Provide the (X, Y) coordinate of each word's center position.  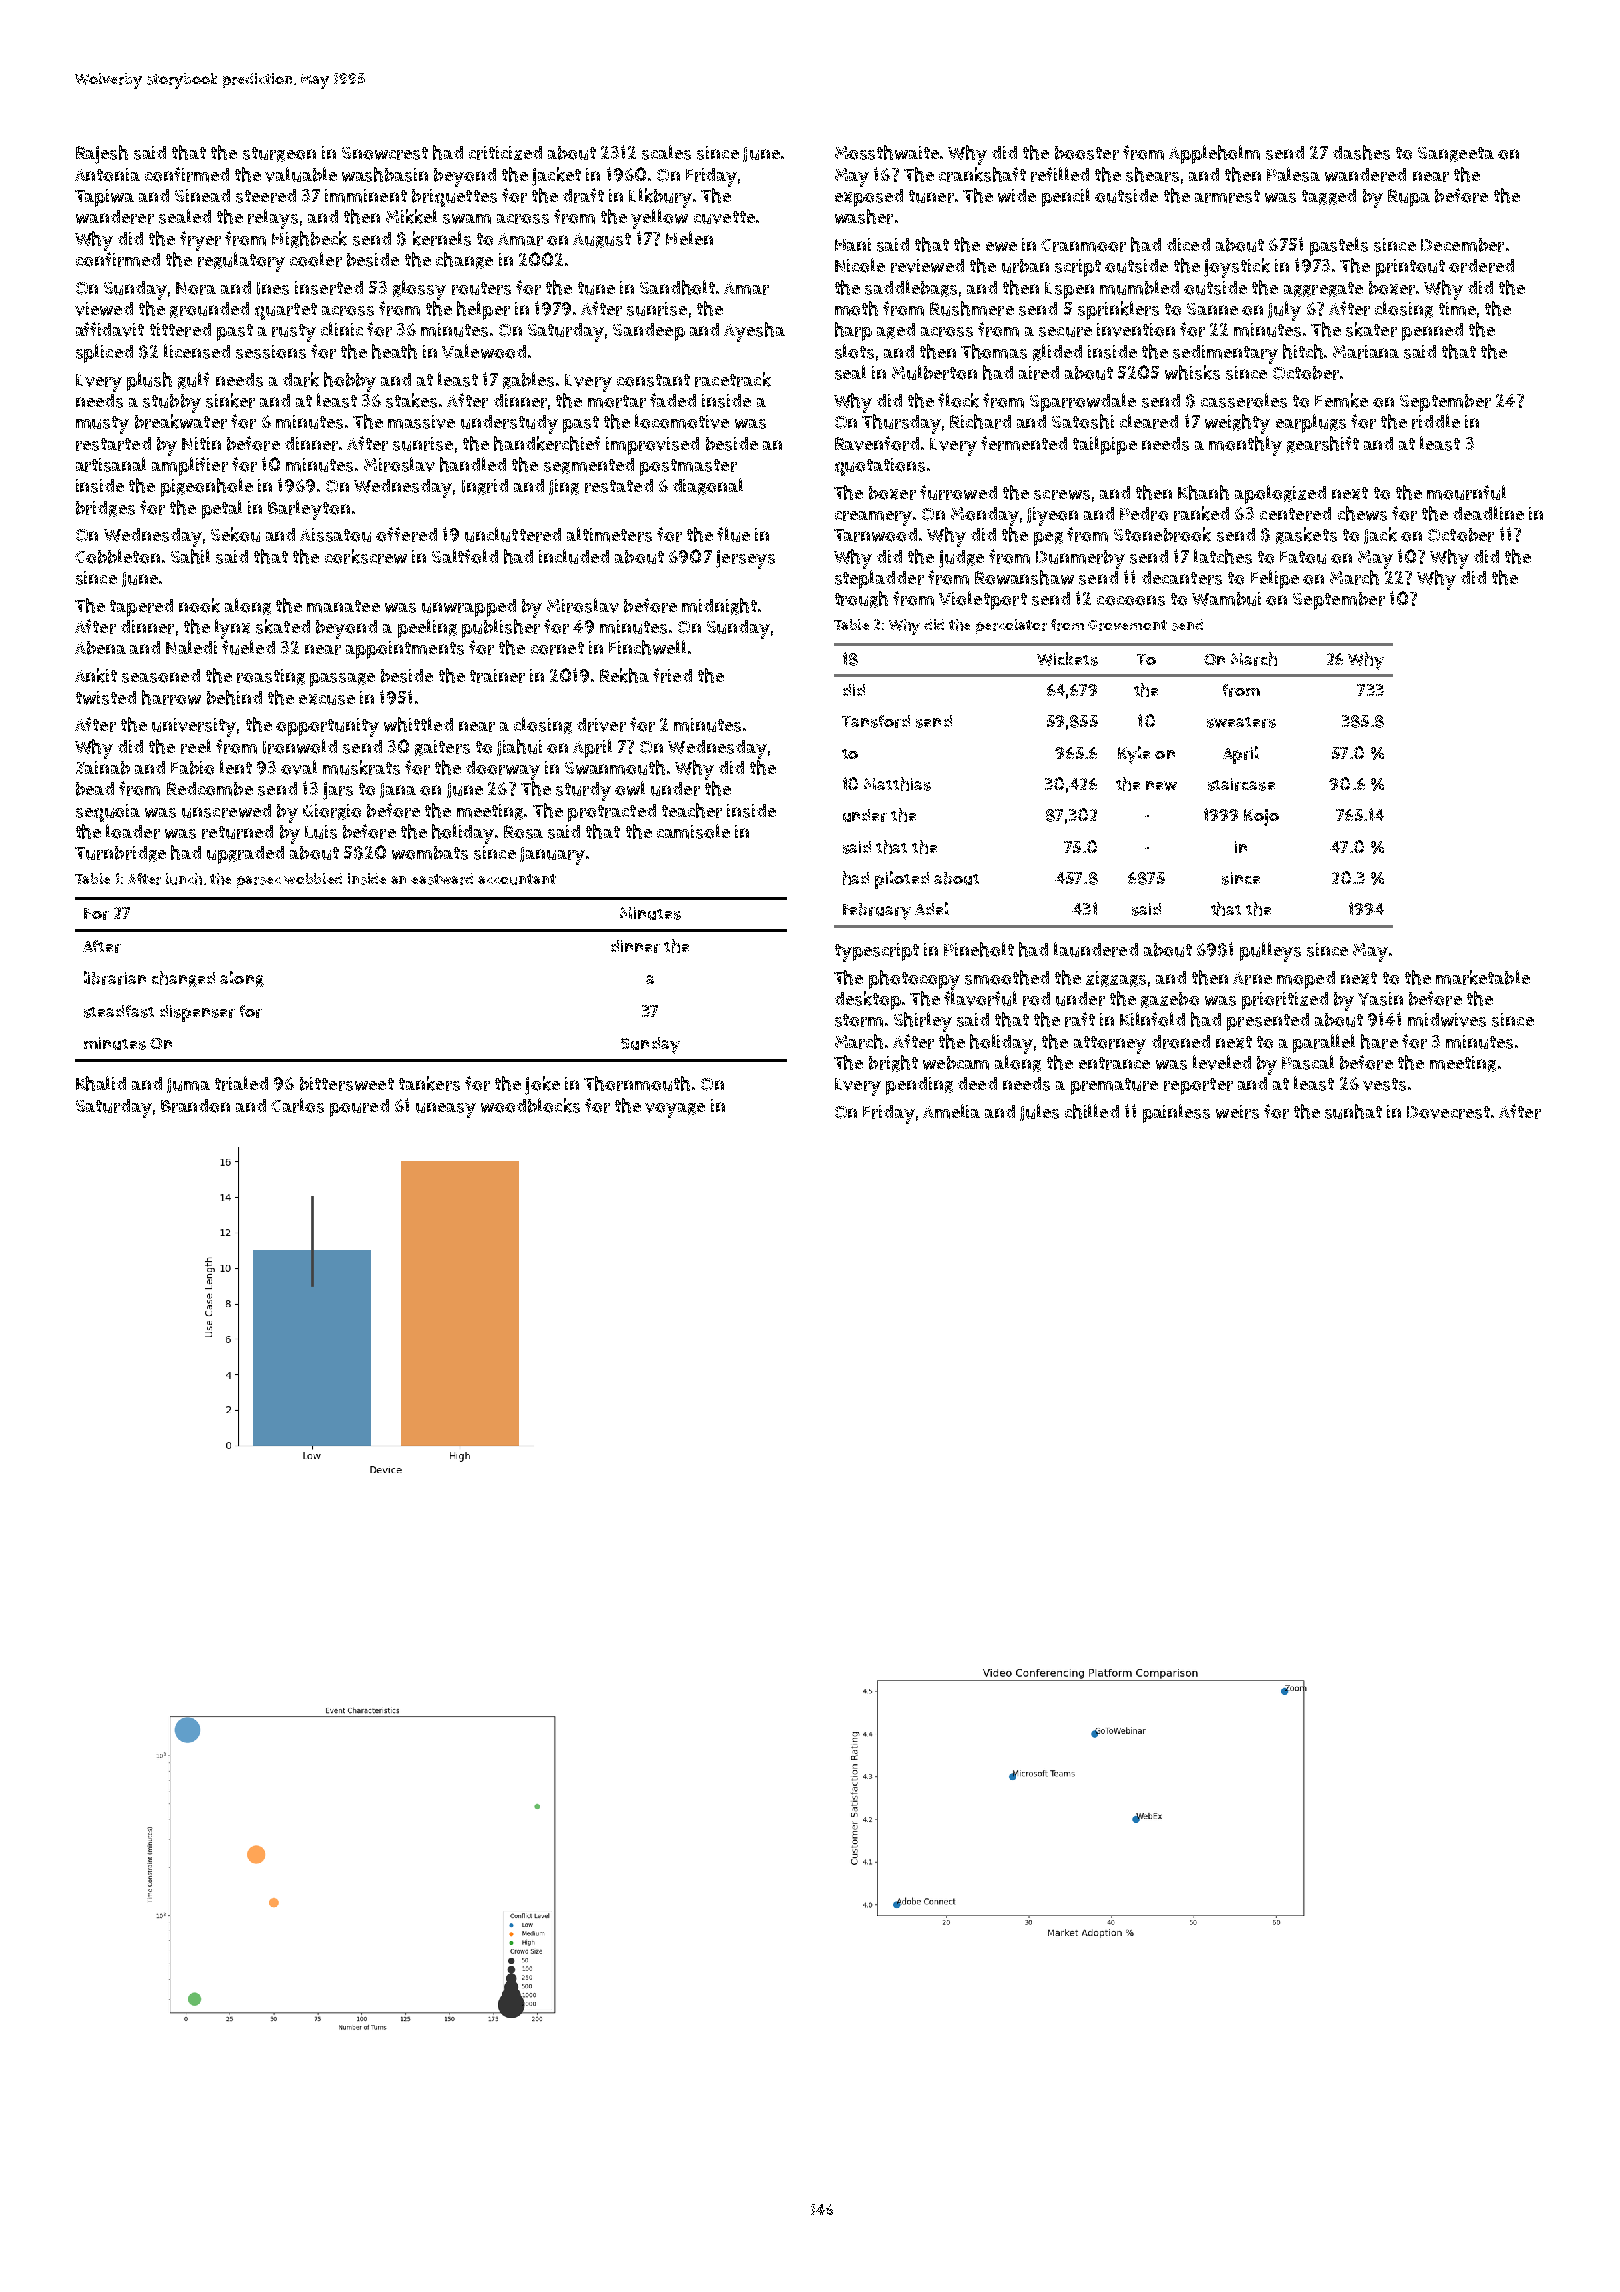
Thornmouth (637, 1083)
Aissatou (335, 535)
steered (266, 196)
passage (342, 680)
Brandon (195, 1106)
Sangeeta (1456, 154)
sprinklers (1118, 310)
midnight (719, 606)
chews (1362, 513)
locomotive (682, 421)
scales (666, 152)
